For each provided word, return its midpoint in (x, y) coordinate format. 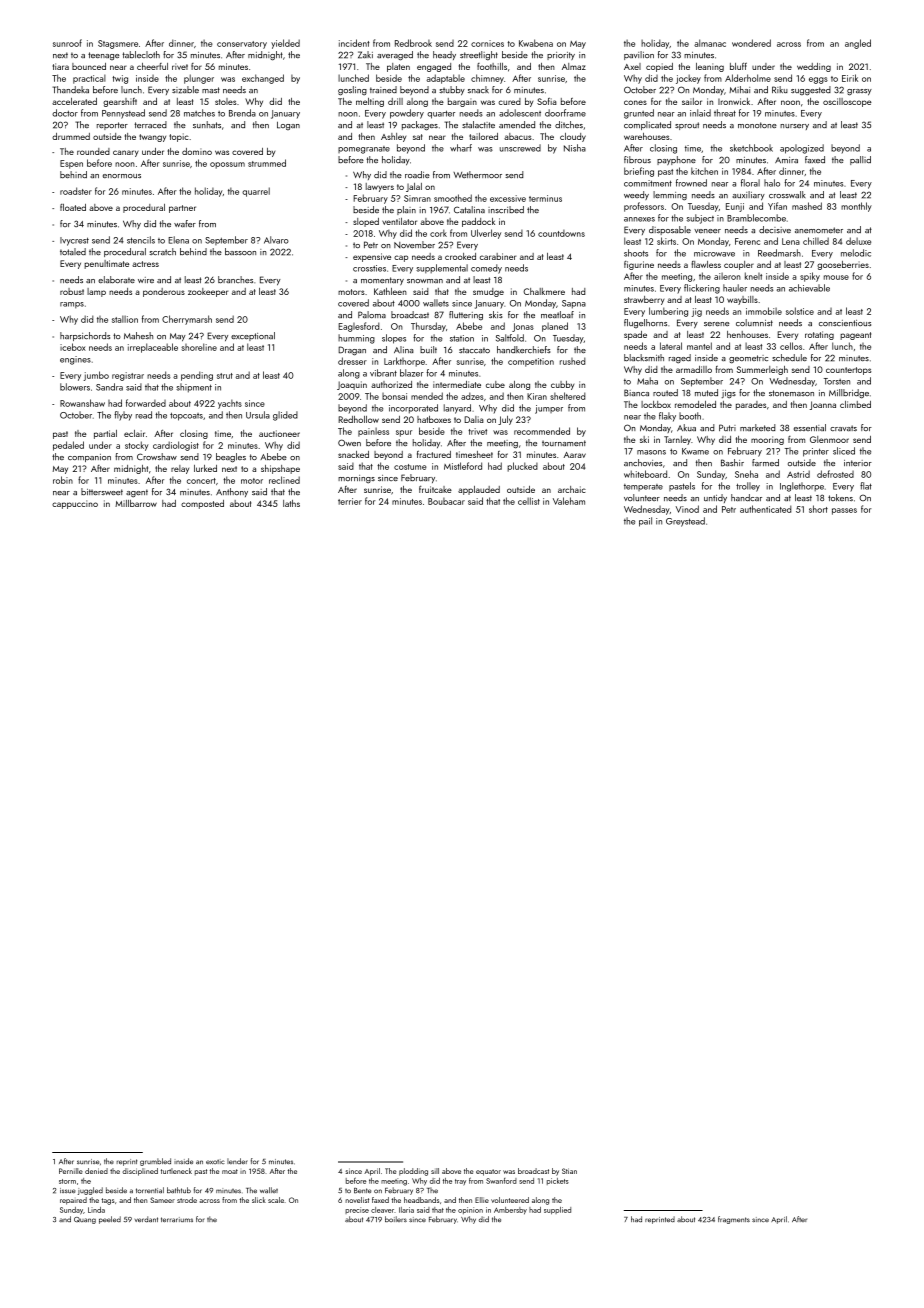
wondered (751, 43)
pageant (855, 336)
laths (291, 503)
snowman (425, 281)
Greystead (685, 522)
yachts (230, 404)
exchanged (263, 79)
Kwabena (536, 43)
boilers (396, 1219)
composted (202, 504)
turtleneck (176, 1171)
